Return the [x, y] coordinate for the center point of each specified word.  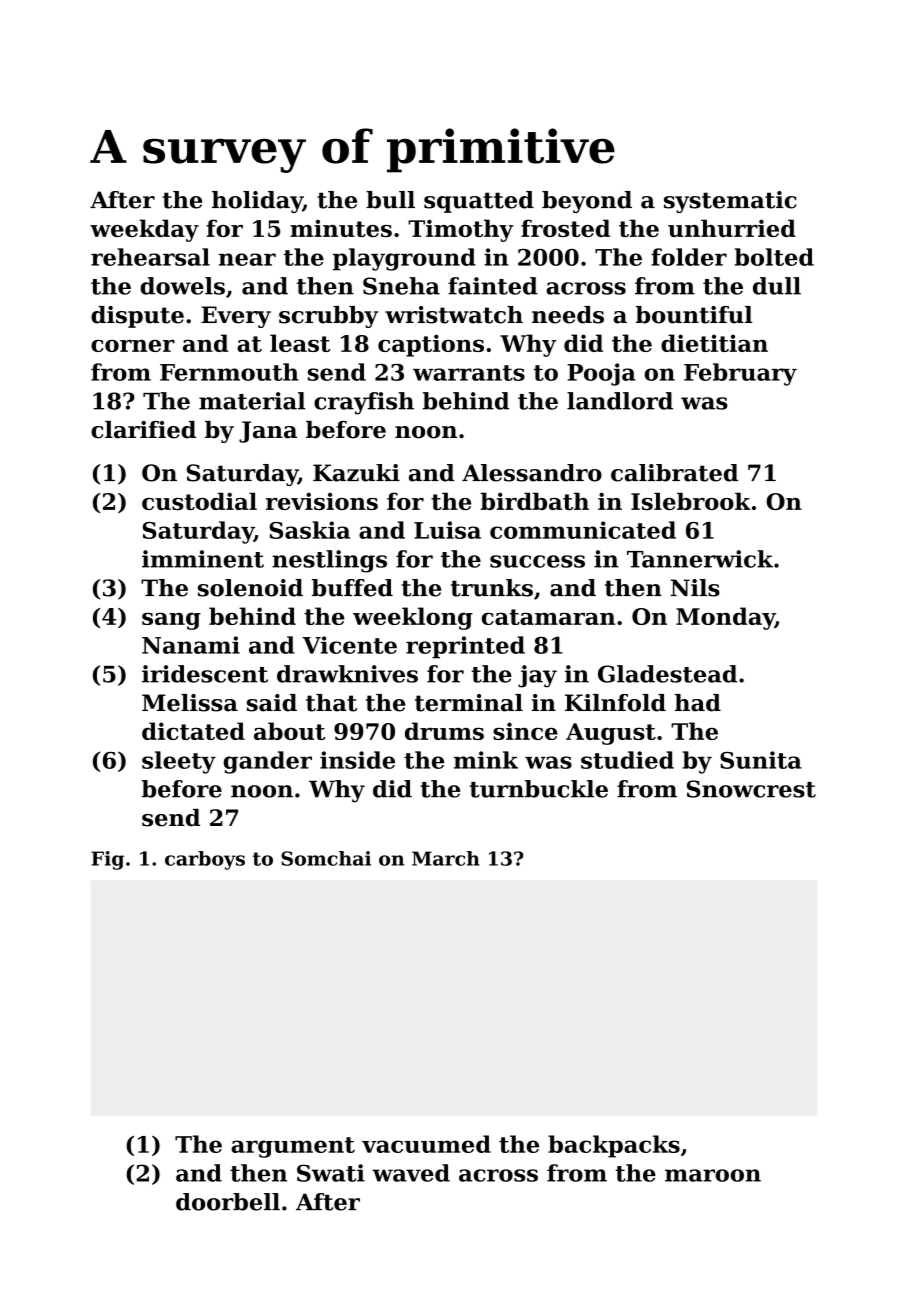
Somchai [326, 858]
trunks [492, 588]
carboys [205, 860]
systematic [730, 202]
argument [293, 1147]
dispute [137, 317]
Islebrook [691, 501]
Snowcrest [751, 789]
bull [390, 200]
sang [171, 621]
